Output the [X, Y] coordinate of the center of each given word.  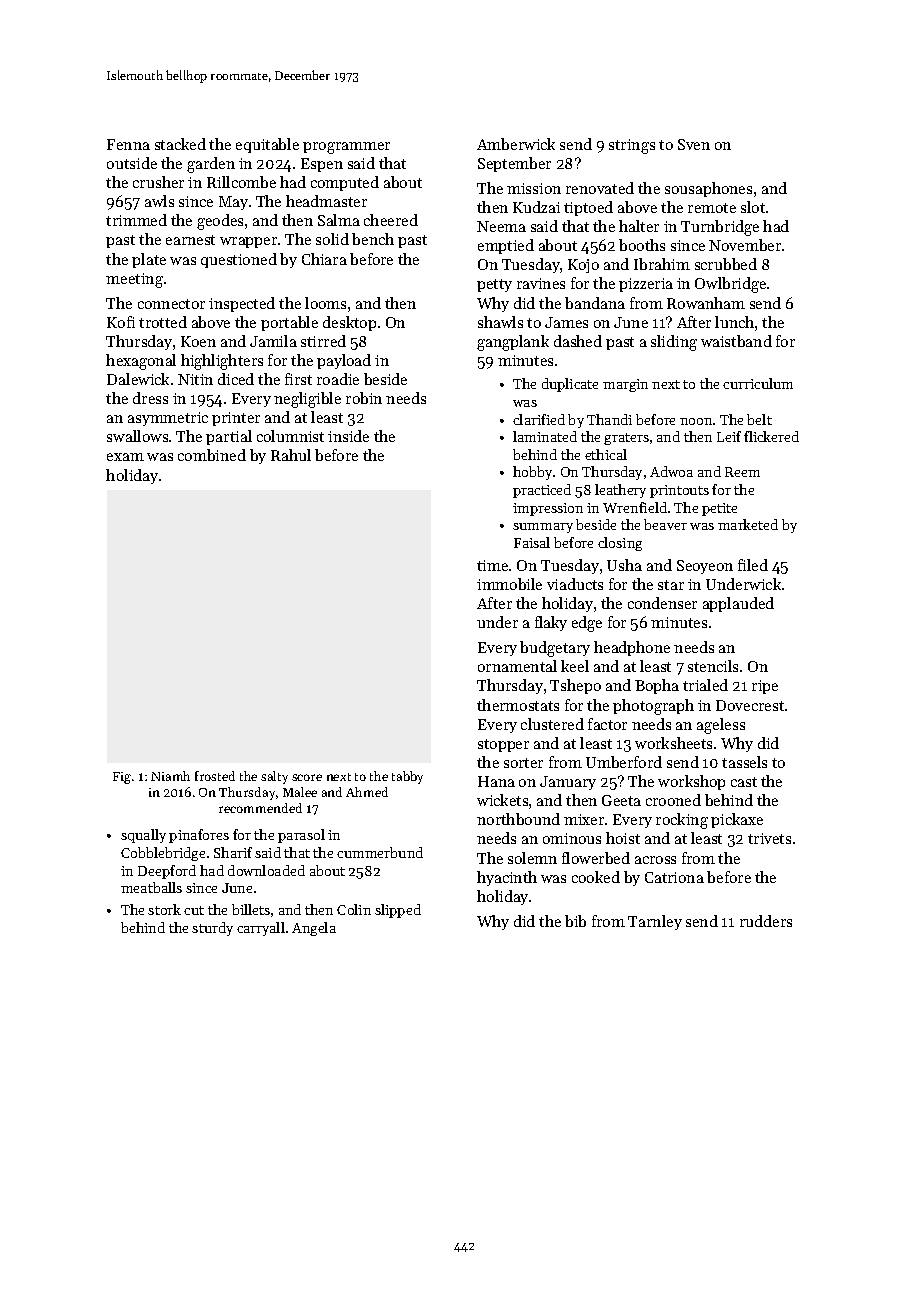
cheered [391, 220]
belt [759, 419]
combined [212, 455]
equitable [267, 145]
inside [348, 436]
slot [753, 207]
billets [251, 909]
